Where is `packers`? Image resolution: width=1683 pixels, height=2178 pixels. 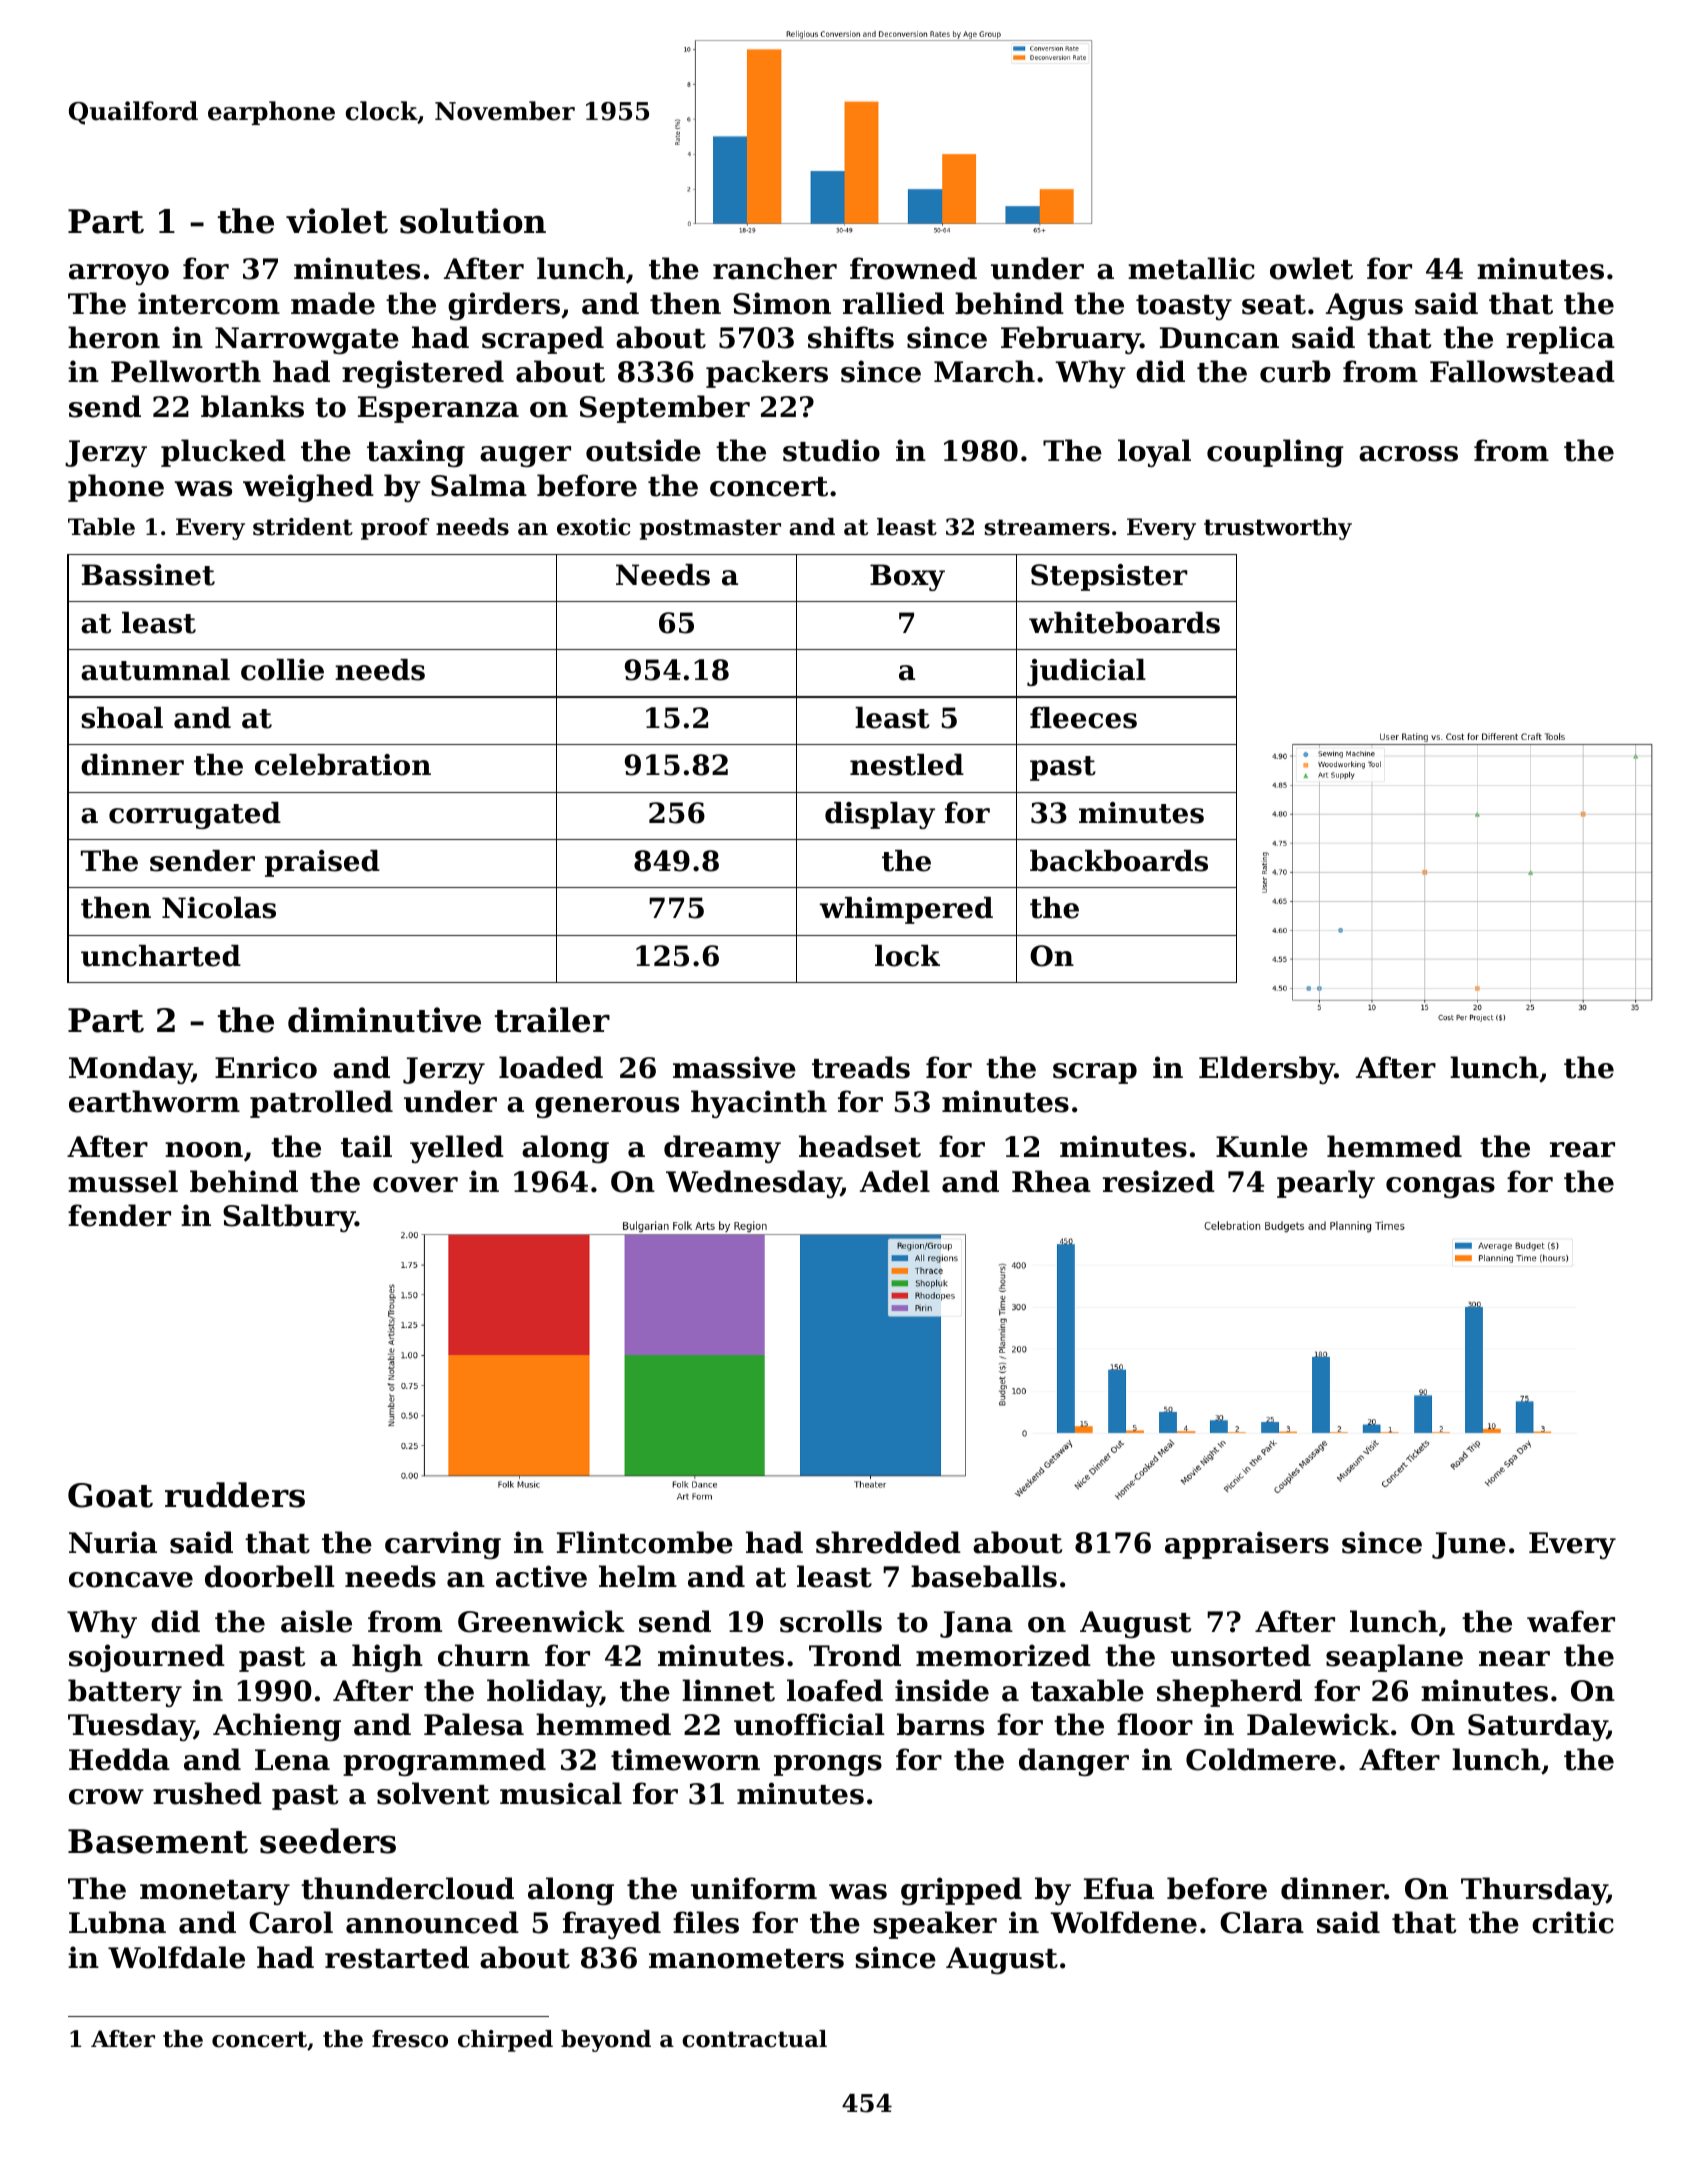
packers is located at coordinates (767, 374).
